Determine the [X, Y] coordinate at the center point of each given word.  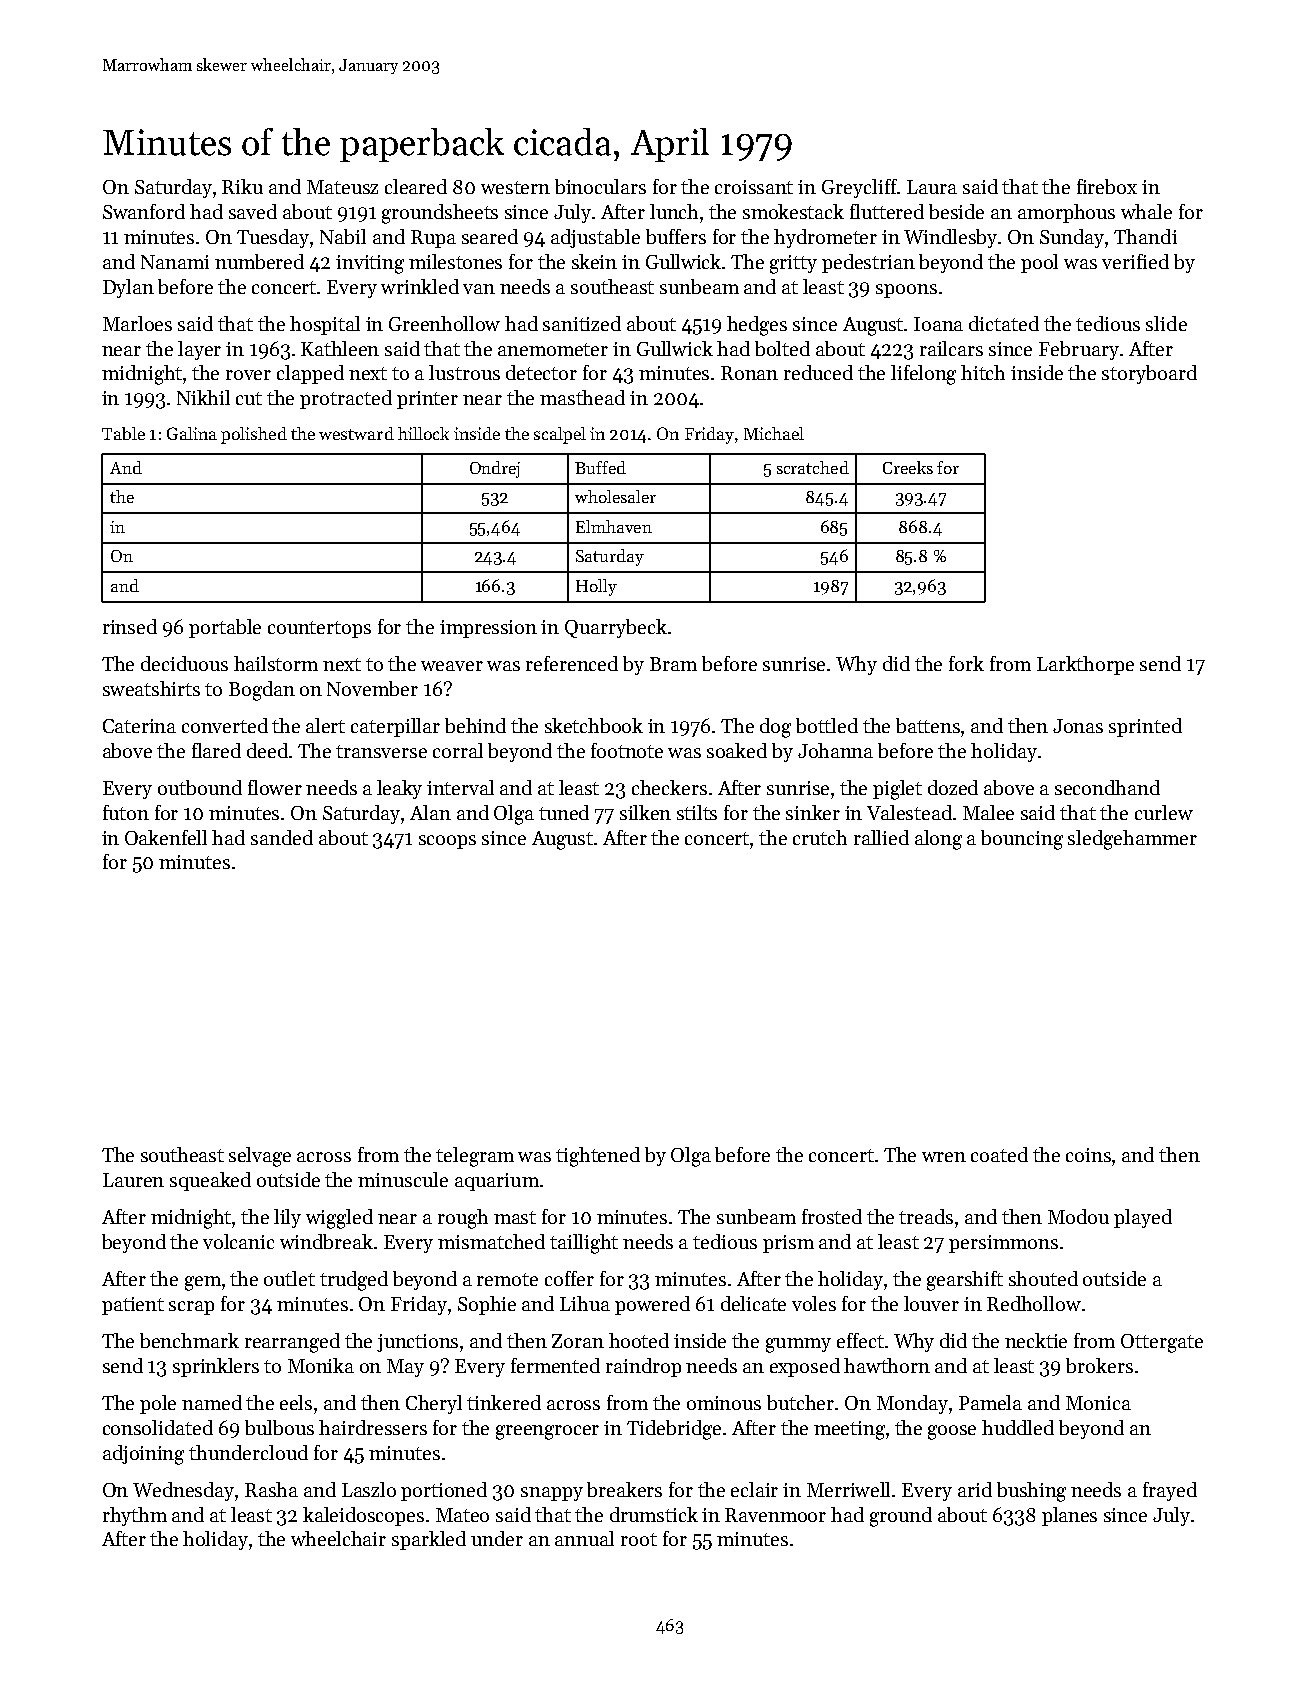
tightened [598, 1157]
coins [1088, 1155]
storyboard [1149, 374]
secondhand [1107, 787]
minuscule [403, 1179]
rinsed [130, 626]
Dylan [128, 288]
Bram [673, 664]
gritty [793, 264]
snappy [552, 1494]
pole [158, 1404]
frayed [1170, 1491]
